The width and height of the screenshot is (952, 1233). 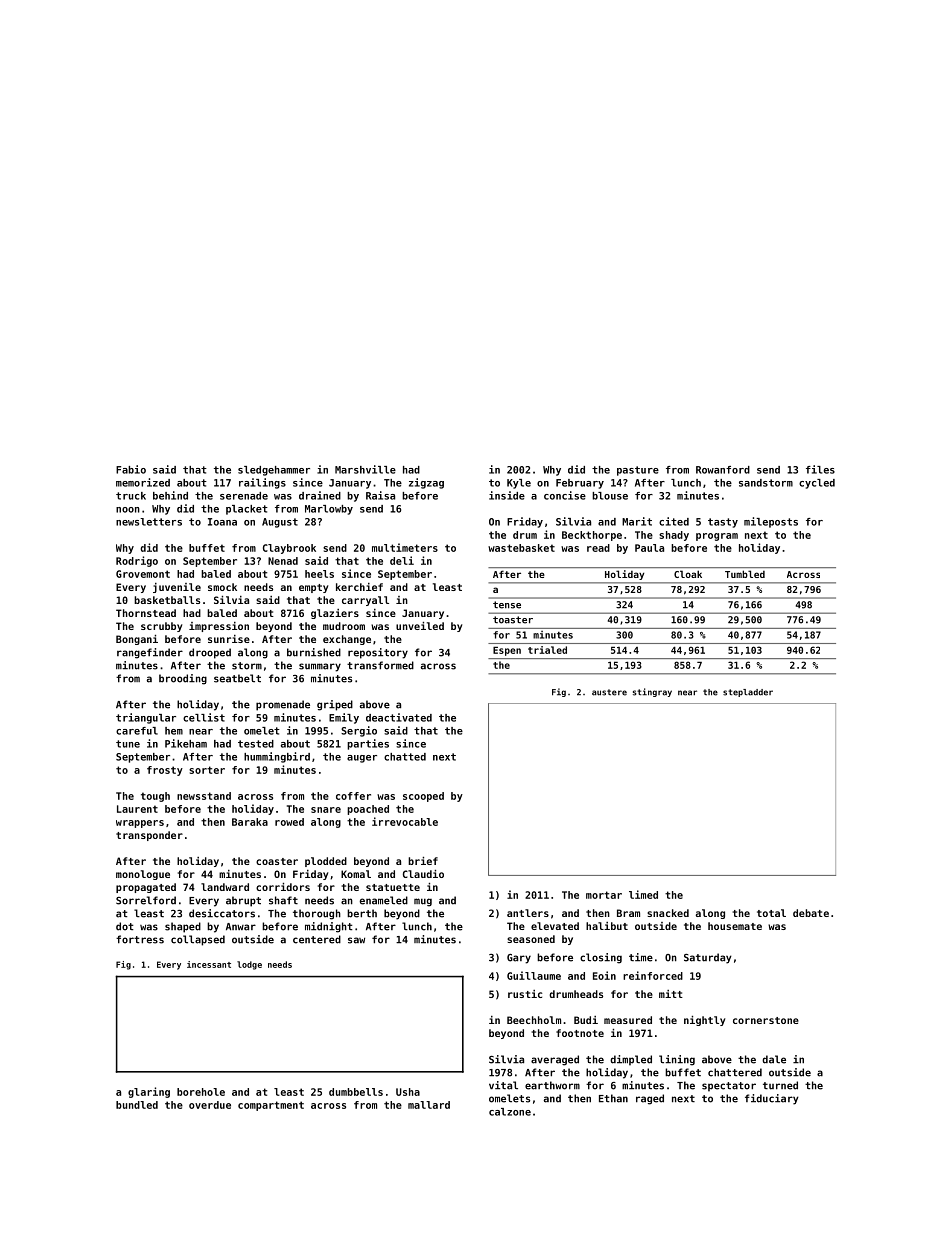 I want to click on lodge, so click(x=249, y=965).
